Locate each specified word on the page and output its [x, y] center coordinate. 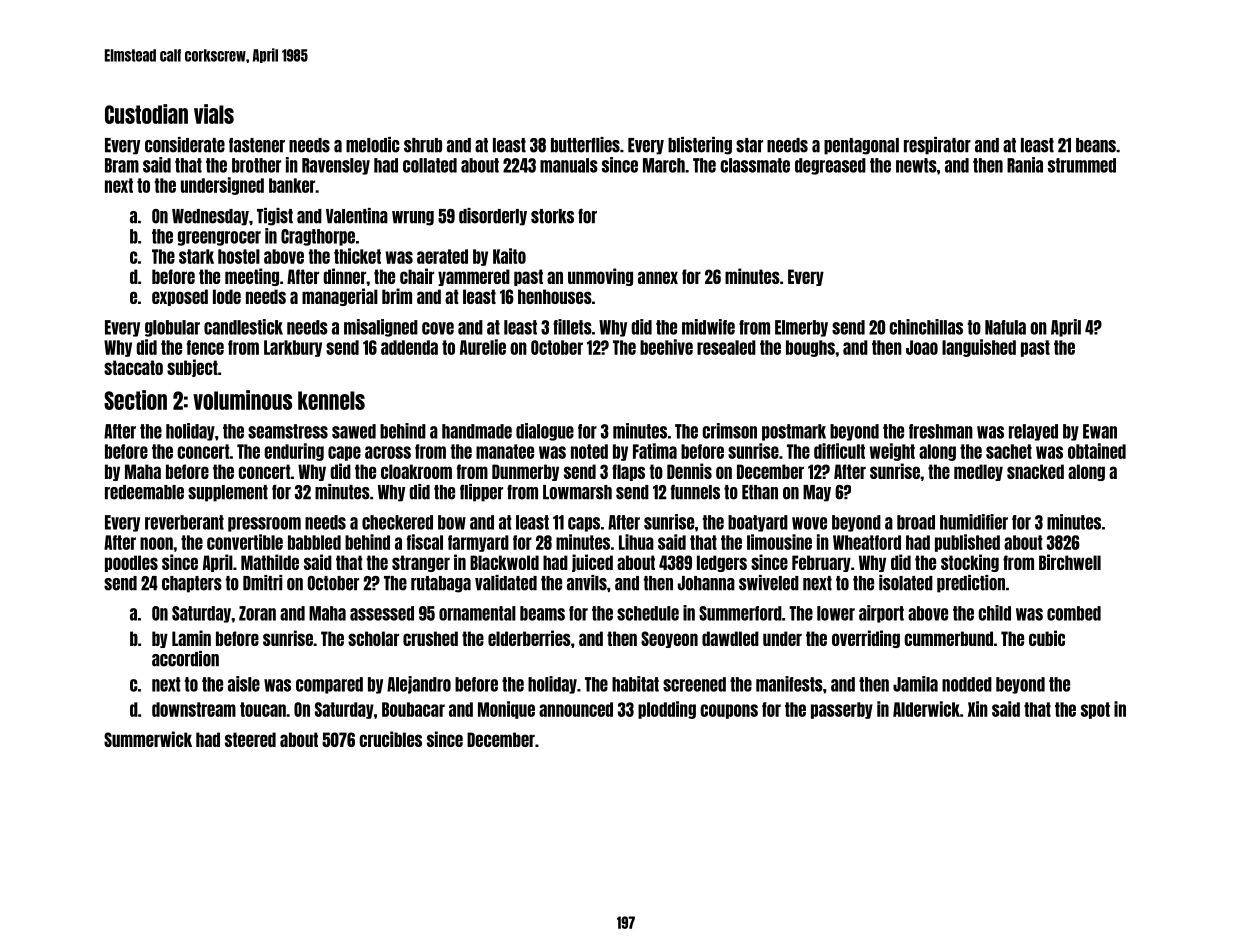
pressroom [264, 524]
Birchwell [1070, 562]
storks [552, 216]
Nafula [1005, 327]
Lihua [636, 542]
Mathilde [270, 562]
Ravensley [336, 166]
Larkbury [293, 348]
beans [1096, 145]
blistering [700, 146]
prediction [971, 584]
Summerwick [148, 739]
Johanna [706, 583]
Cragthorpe [318, 237]
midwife [708, 327]
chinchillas [926, 327]
